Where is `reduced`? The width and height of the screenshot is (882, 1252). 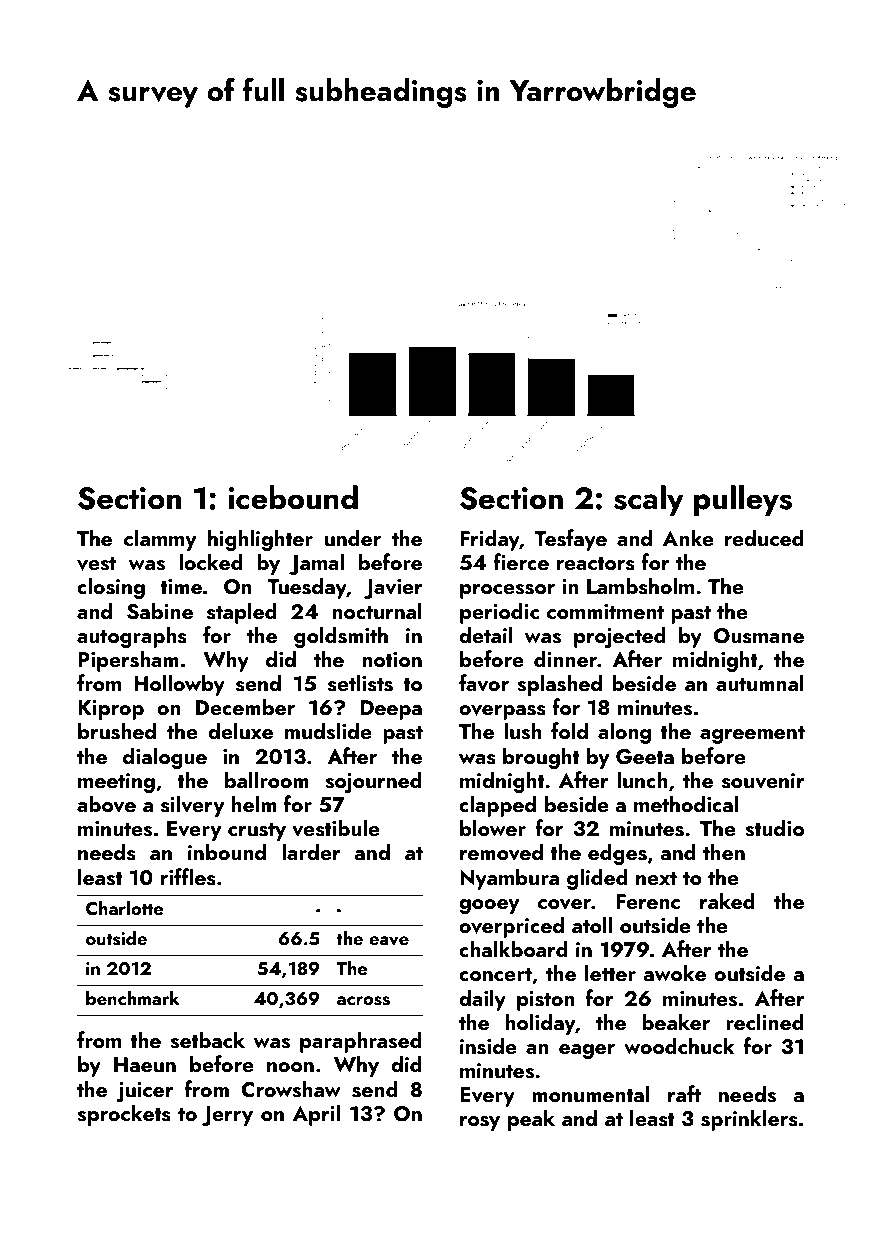
reduced is located at coordinates (764, 537).
